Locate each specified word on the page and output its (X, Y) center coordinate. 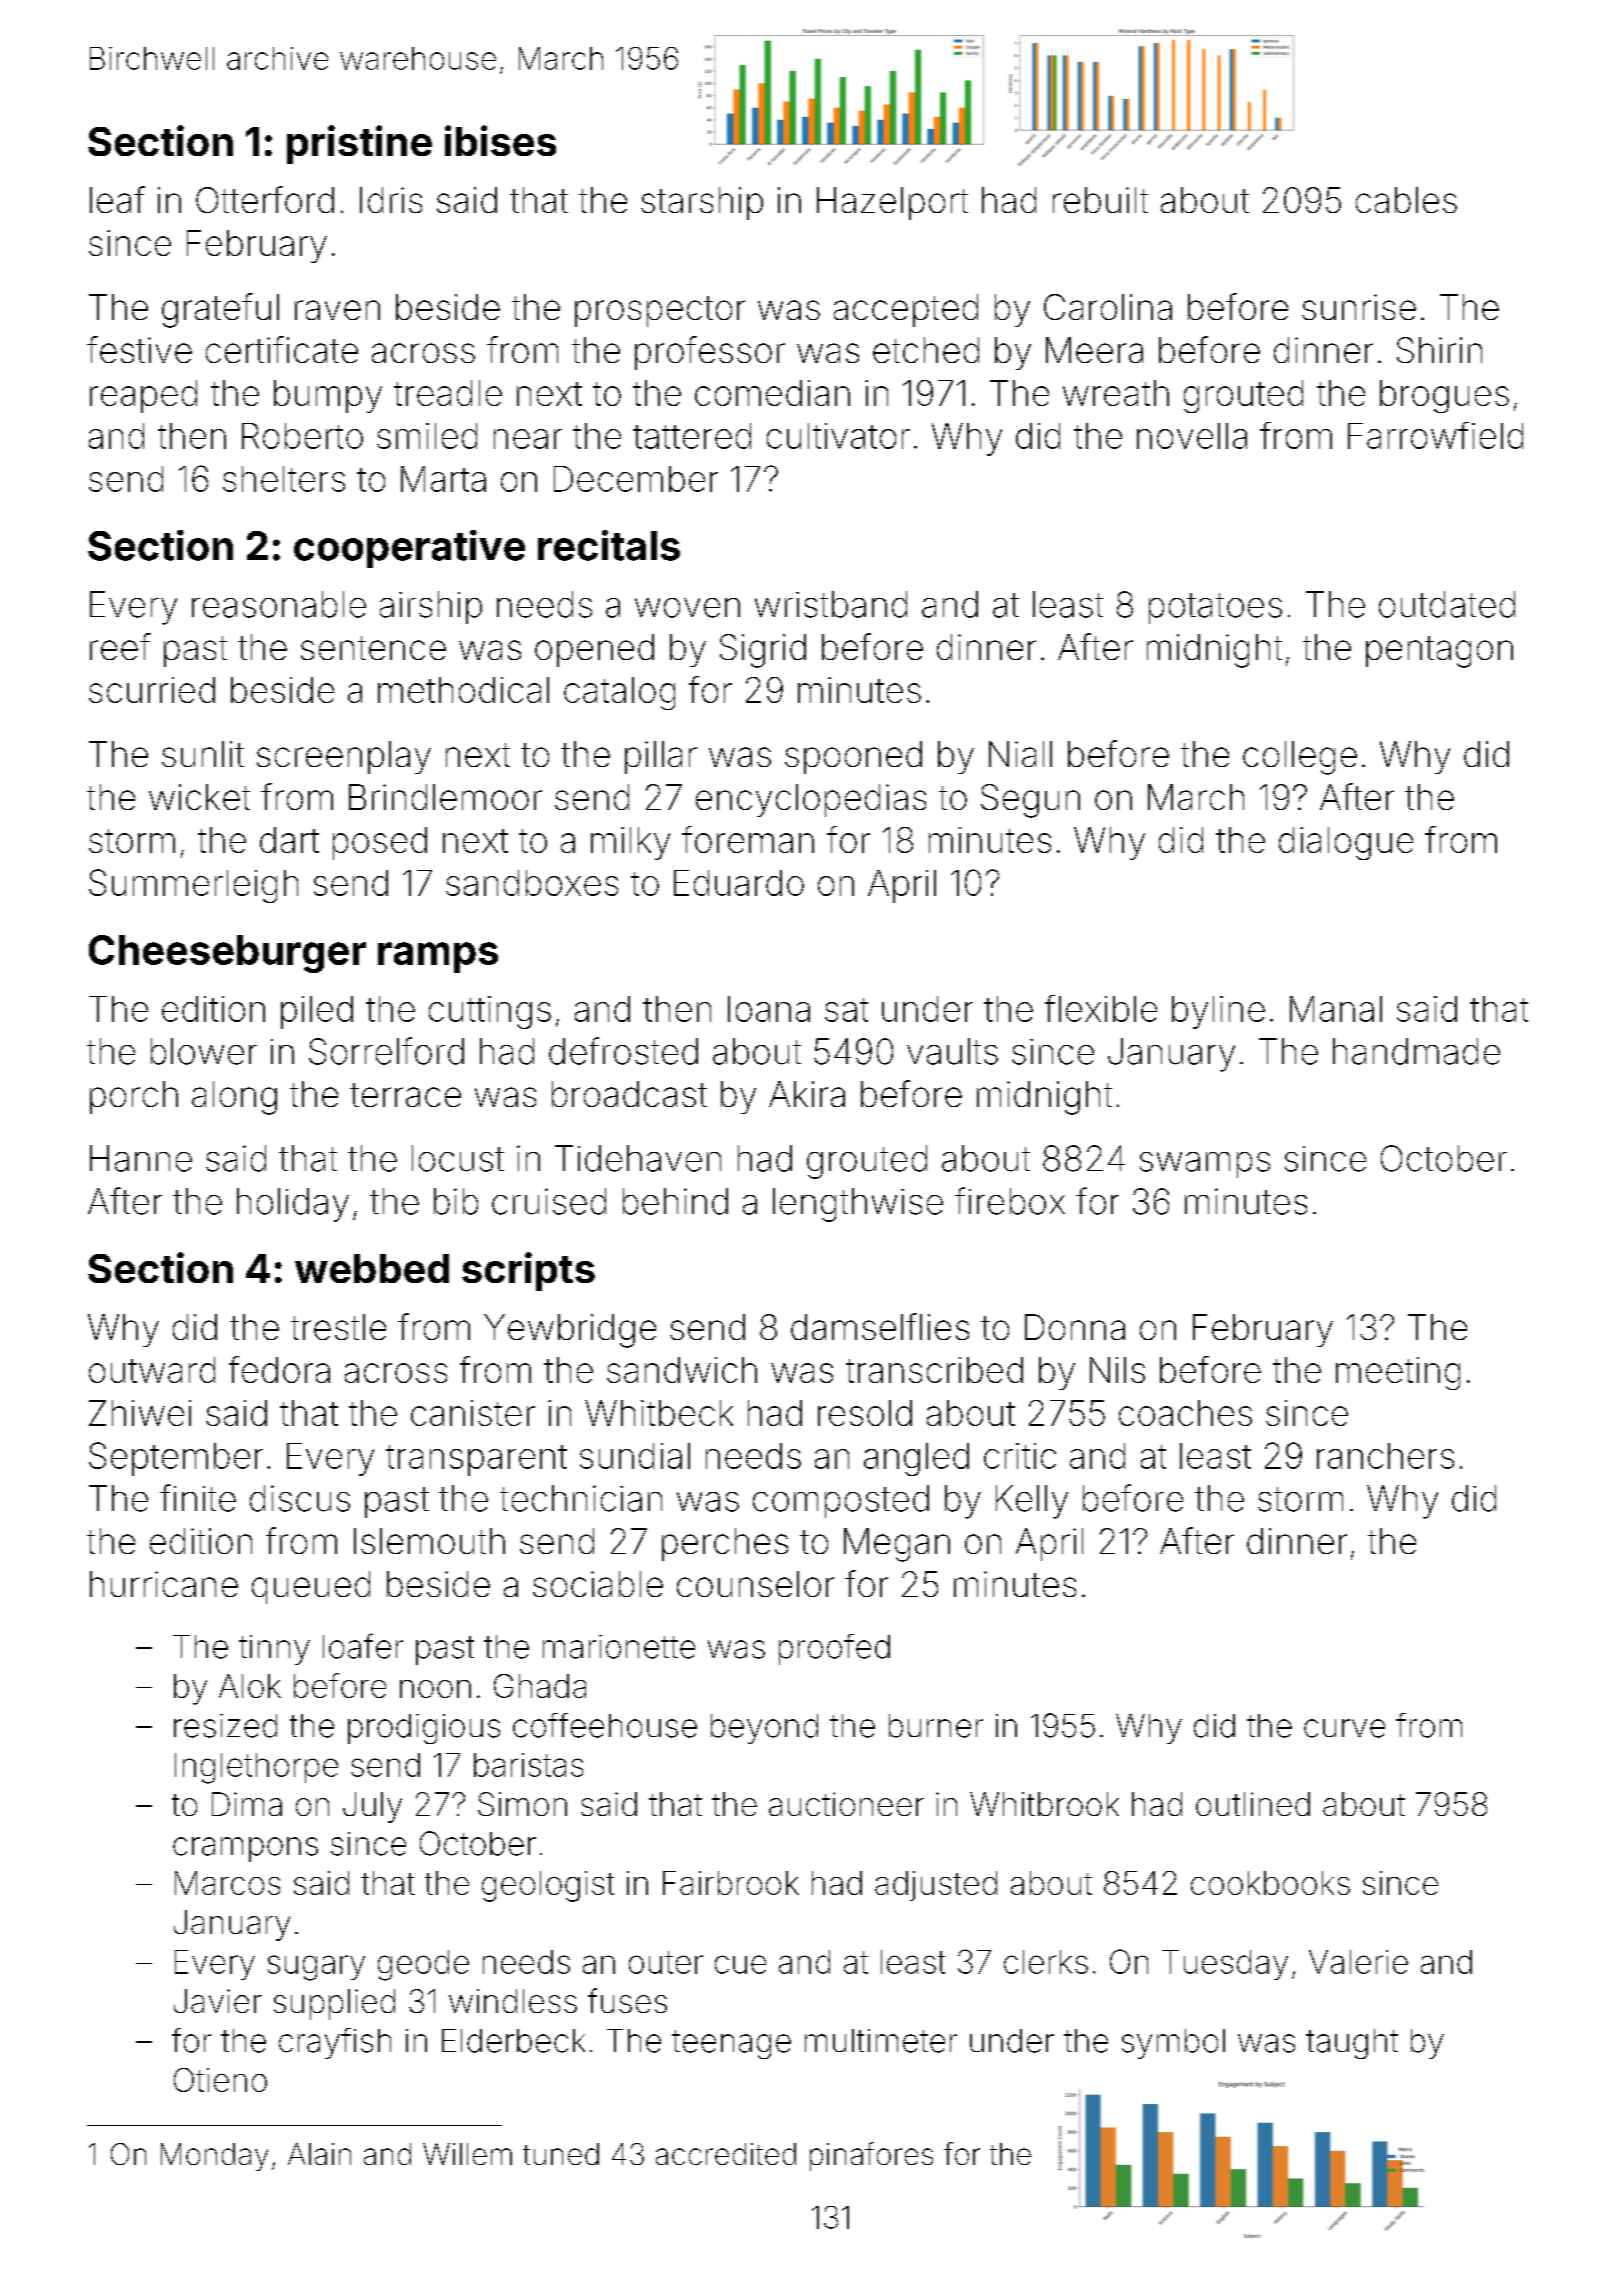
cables (1406, 200)
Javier (218, 2001)
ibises (500, 140)
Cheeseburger (227, 954)
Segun (1030, 801)
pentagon (1439, 652)
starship (702, 203)
